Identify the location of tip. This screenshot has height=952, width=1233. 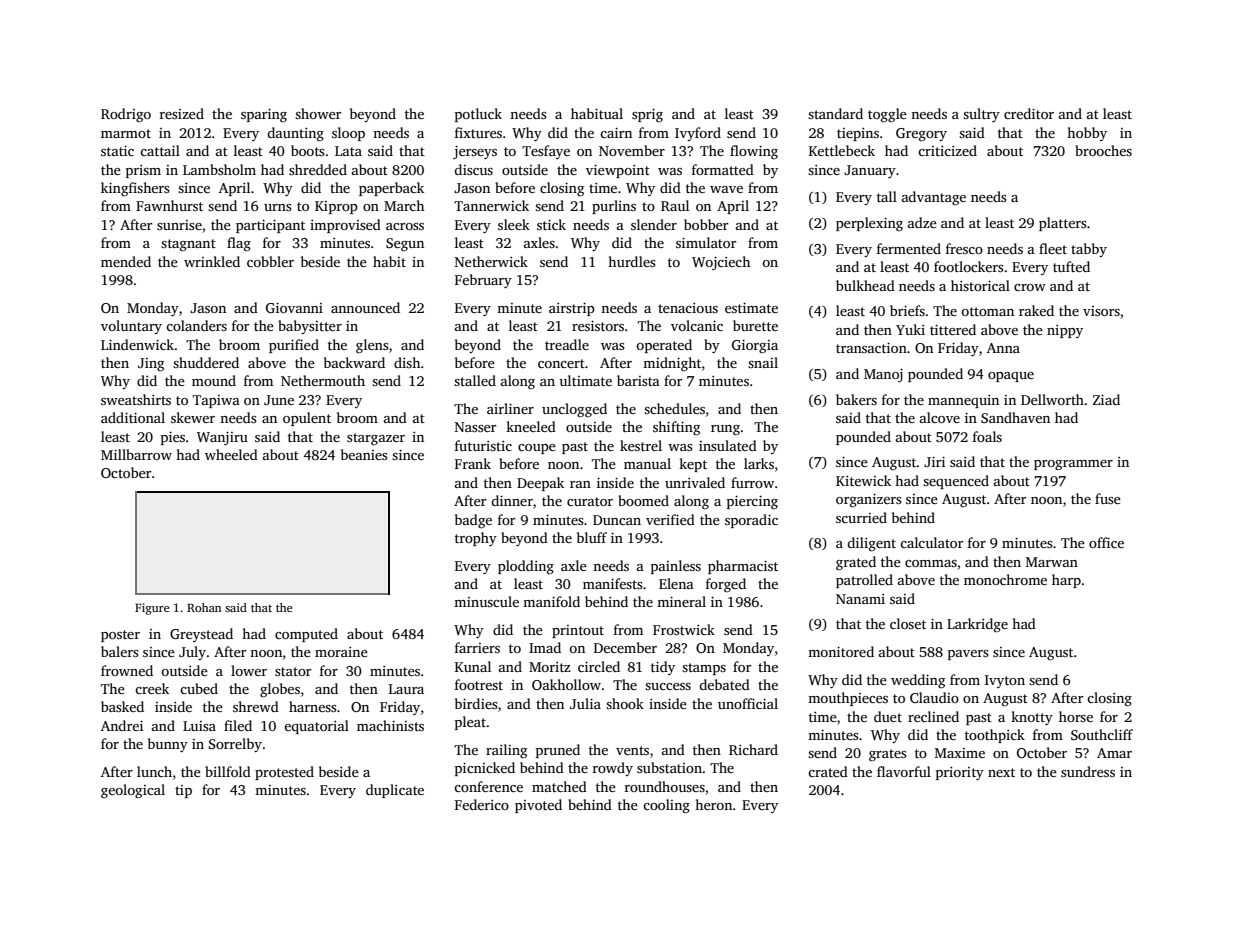
(183, 791).
